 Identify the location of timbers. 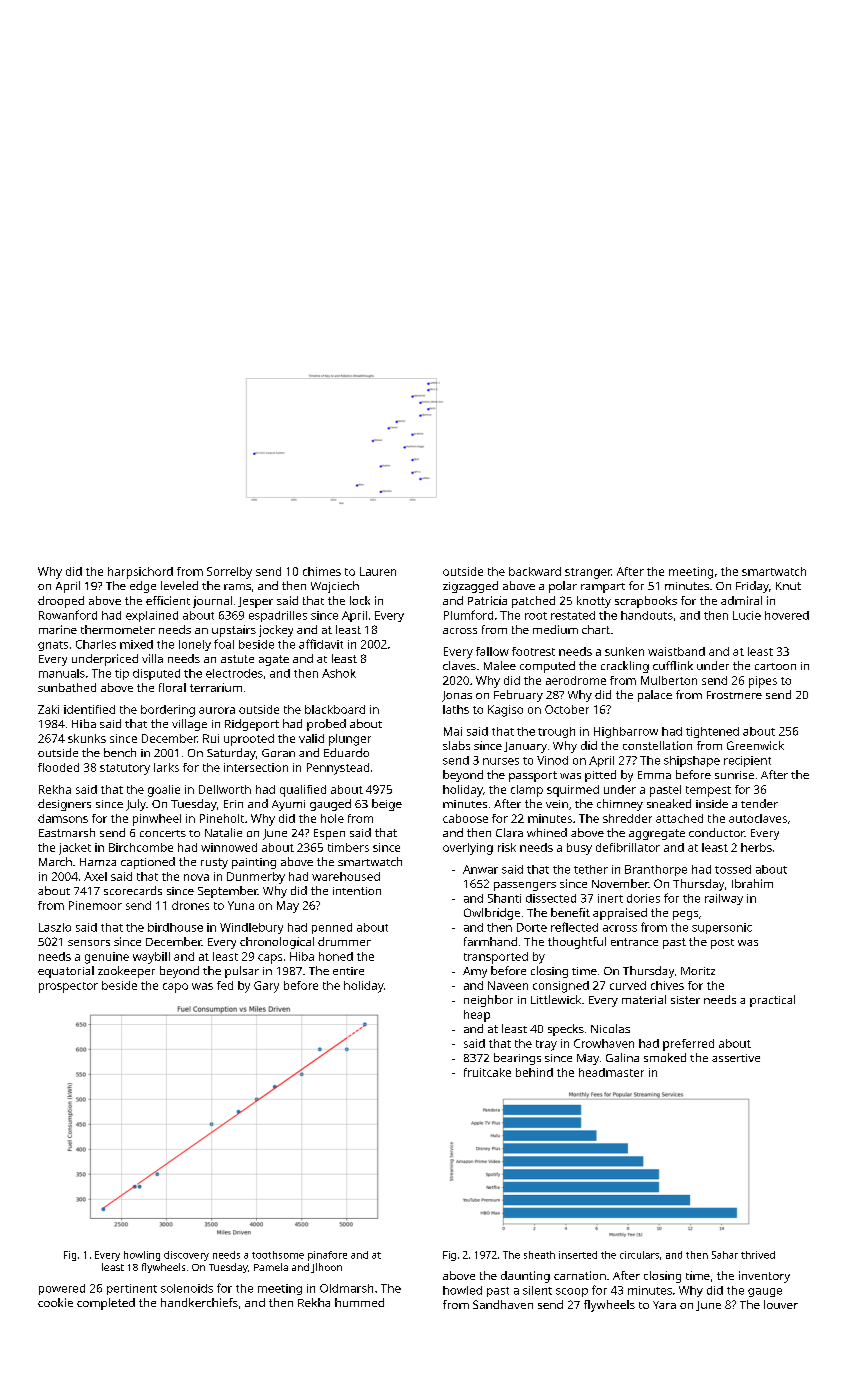
(348, 847).
